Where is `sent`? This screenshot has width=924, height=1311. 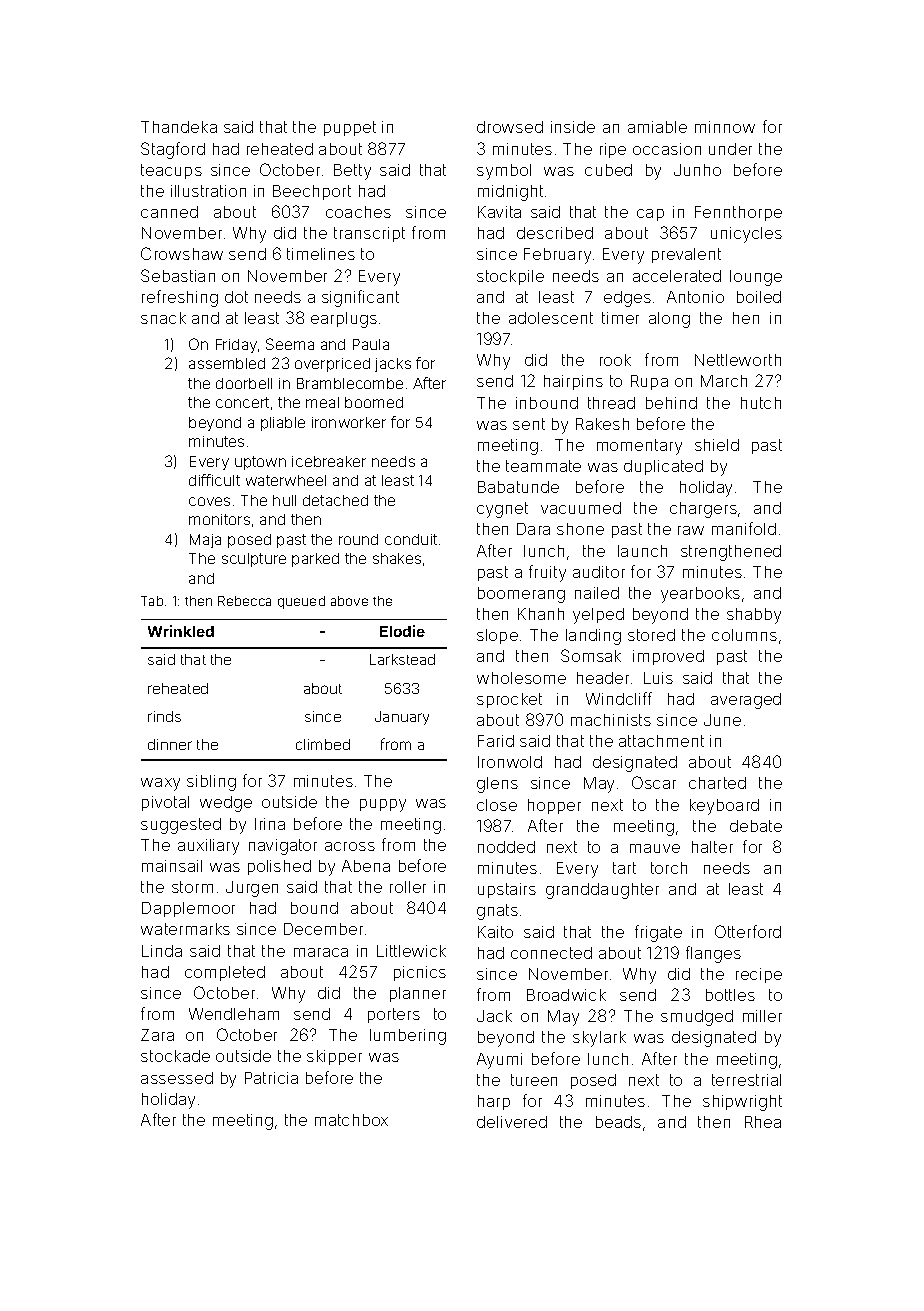
sent is located at coordinates (529, 424).
